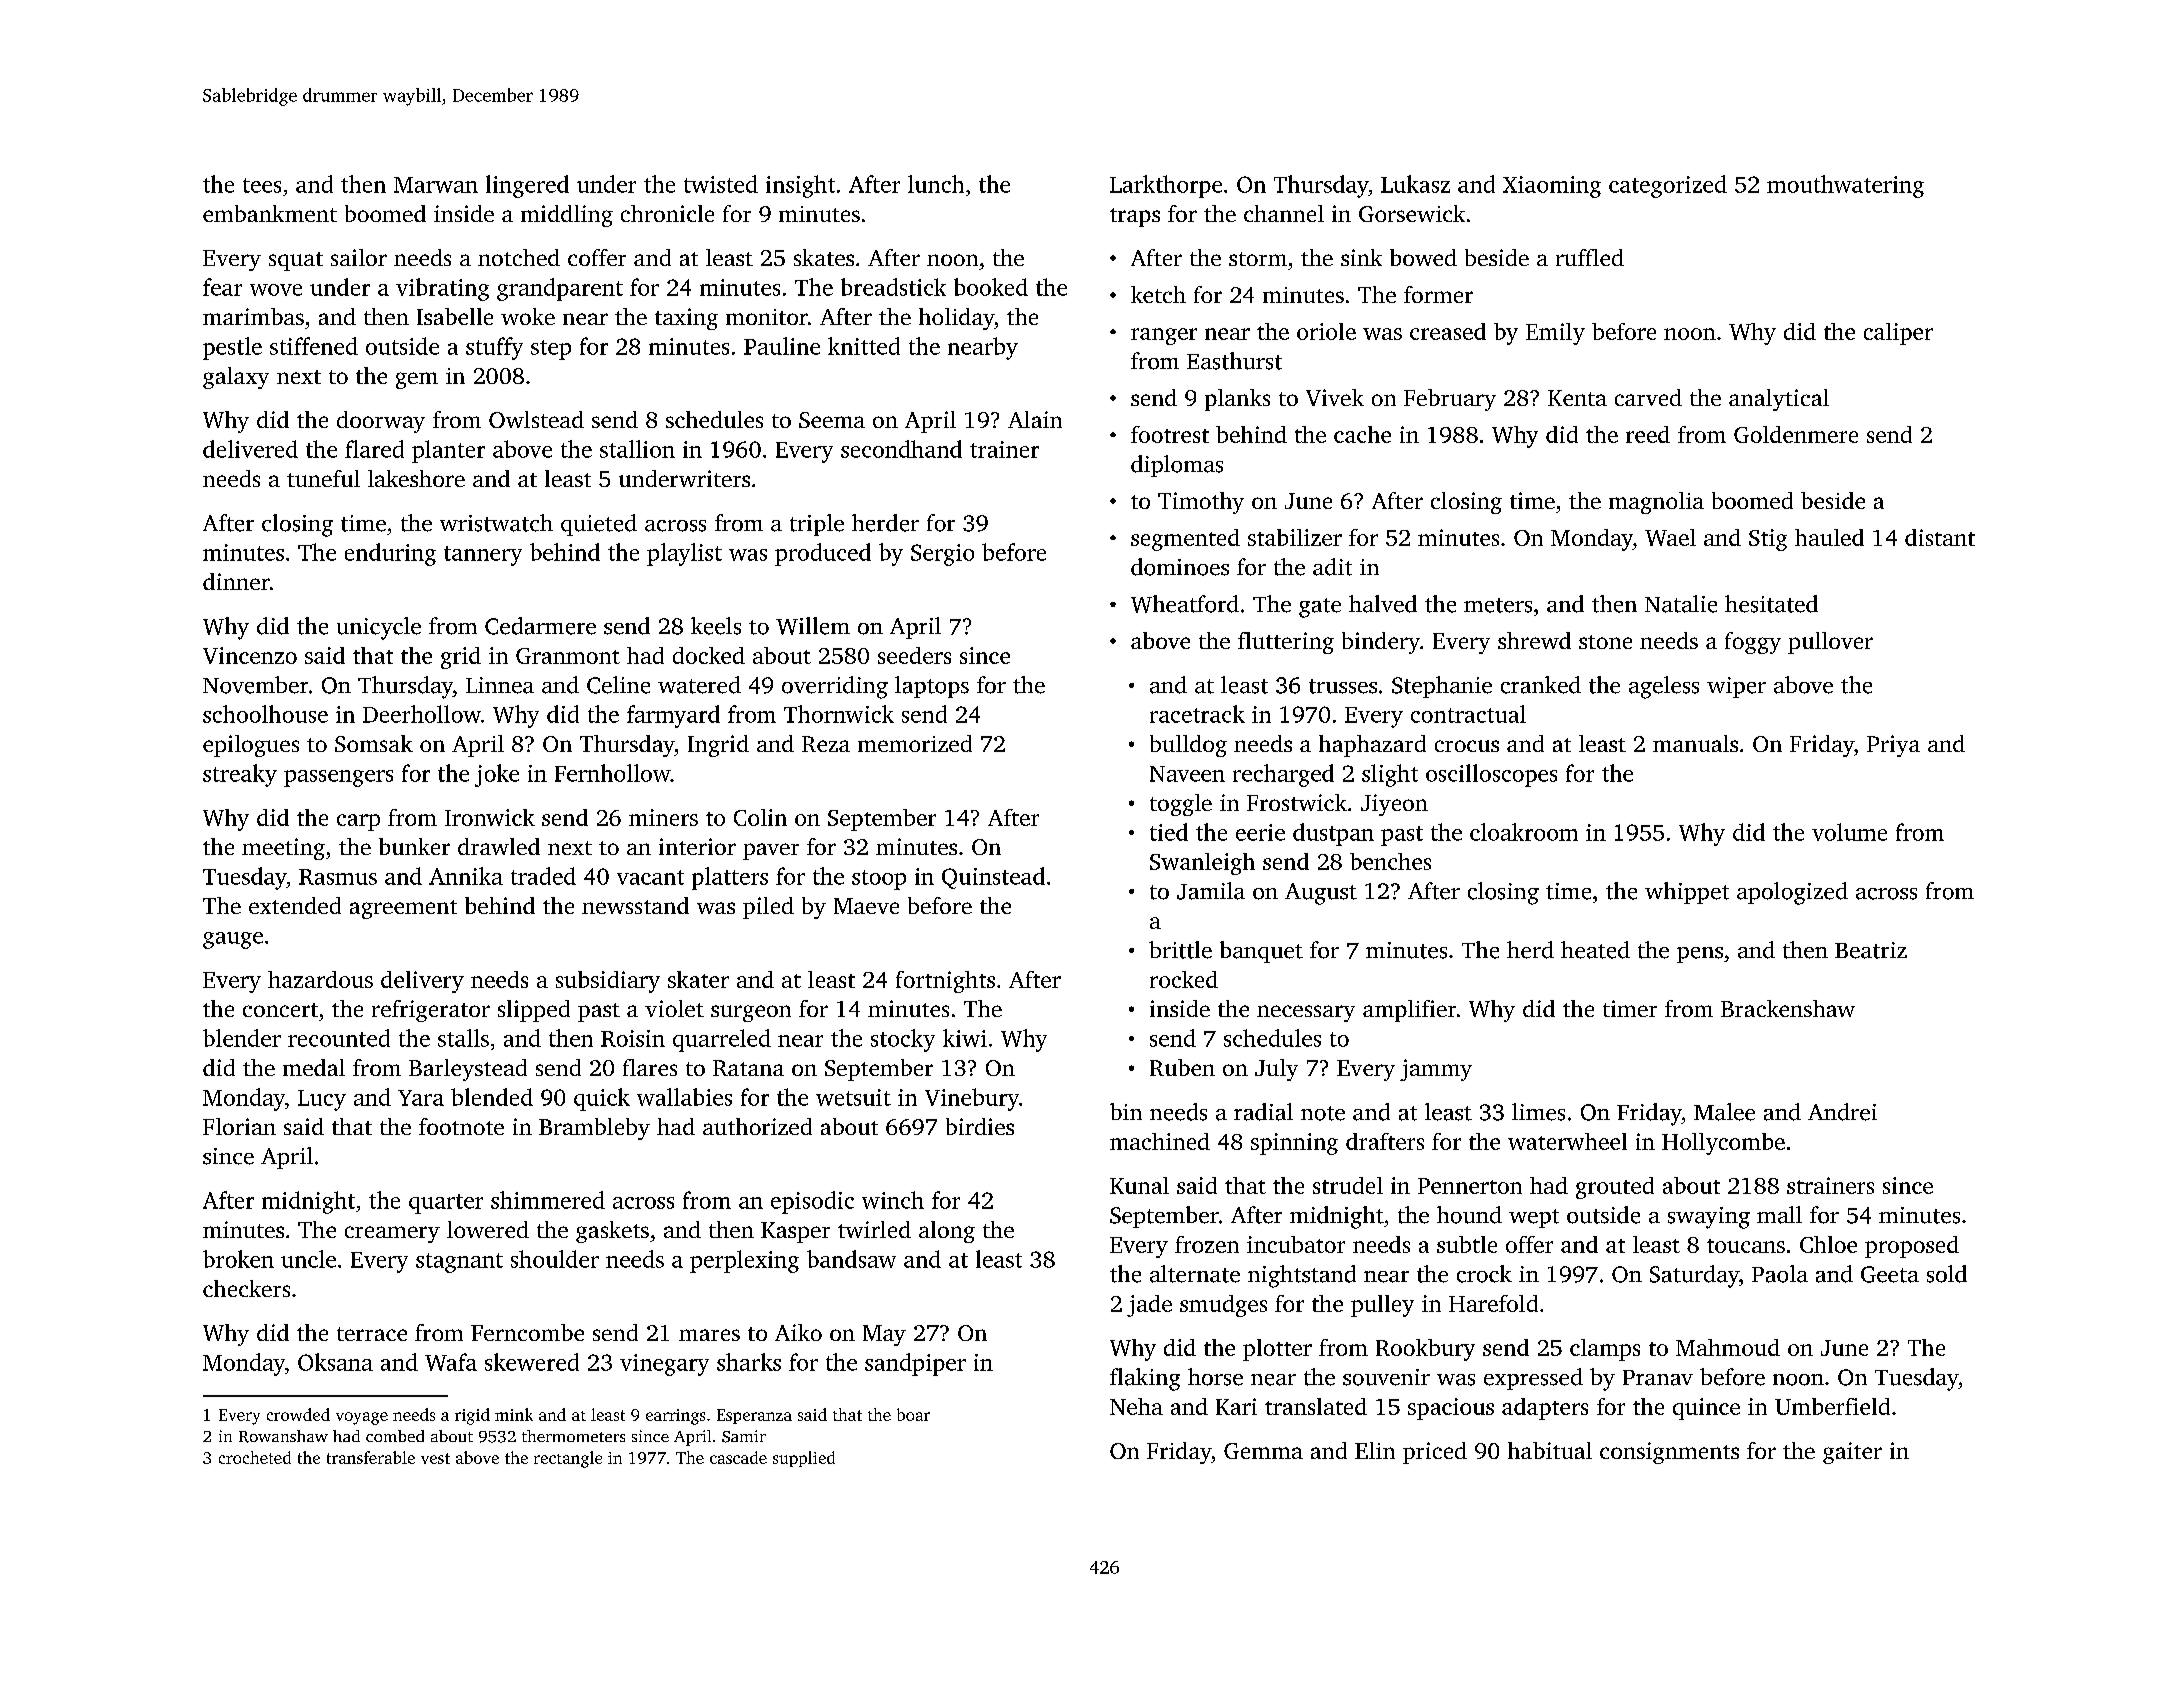 The height and width of the screenshot is (1683, 2178). What do you see at coordinates (436, 185) in the screenshot?
I see `Marwan` at bounding box center [436, 185].
